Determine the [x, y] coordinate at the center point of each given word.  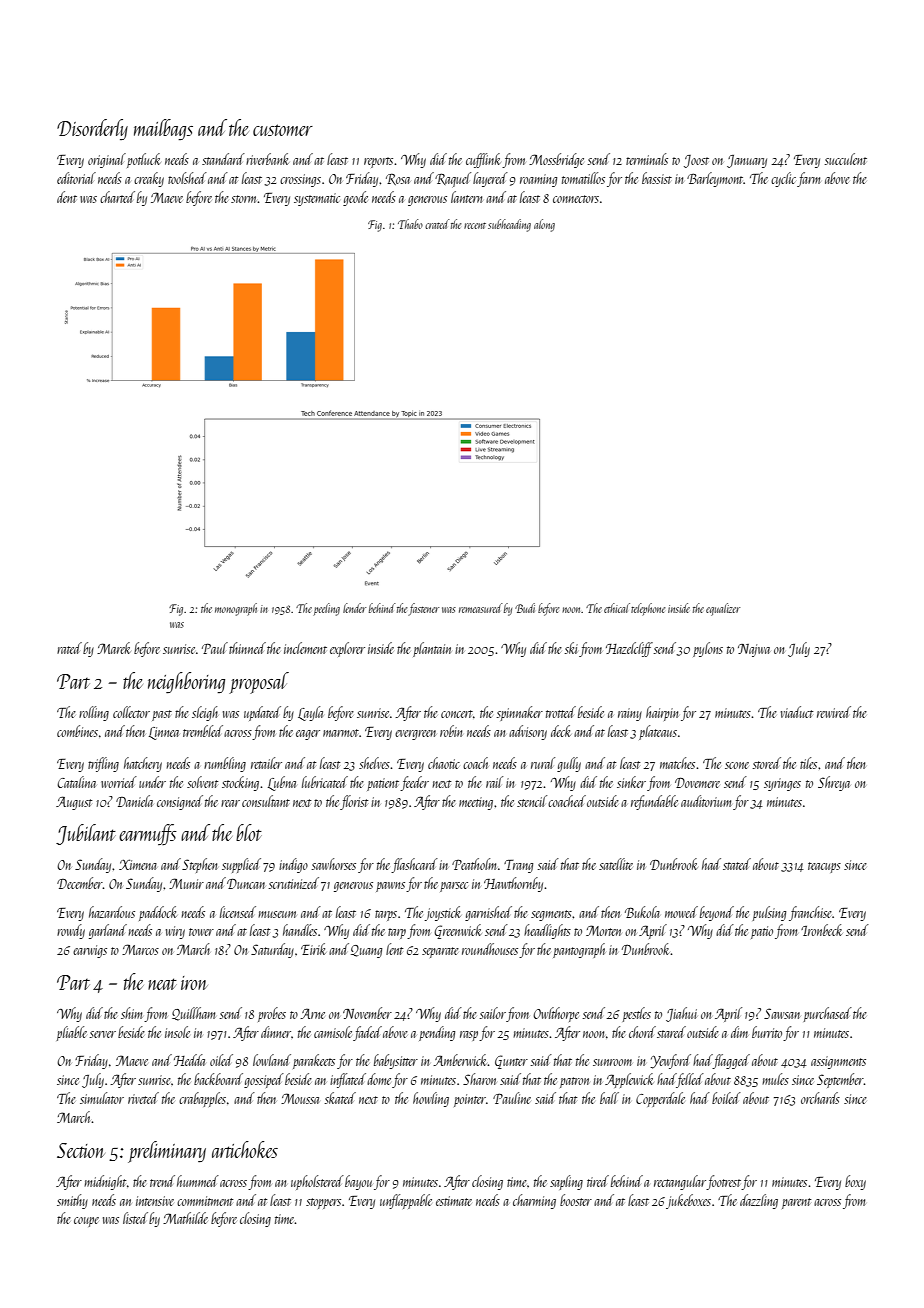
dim [739, 1032]
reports [378, 162]
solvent [202, 782]
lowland [272, 1060]
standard [223, 159]
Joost [696, 161]
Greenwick [457, 931]
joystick [443, 913]
